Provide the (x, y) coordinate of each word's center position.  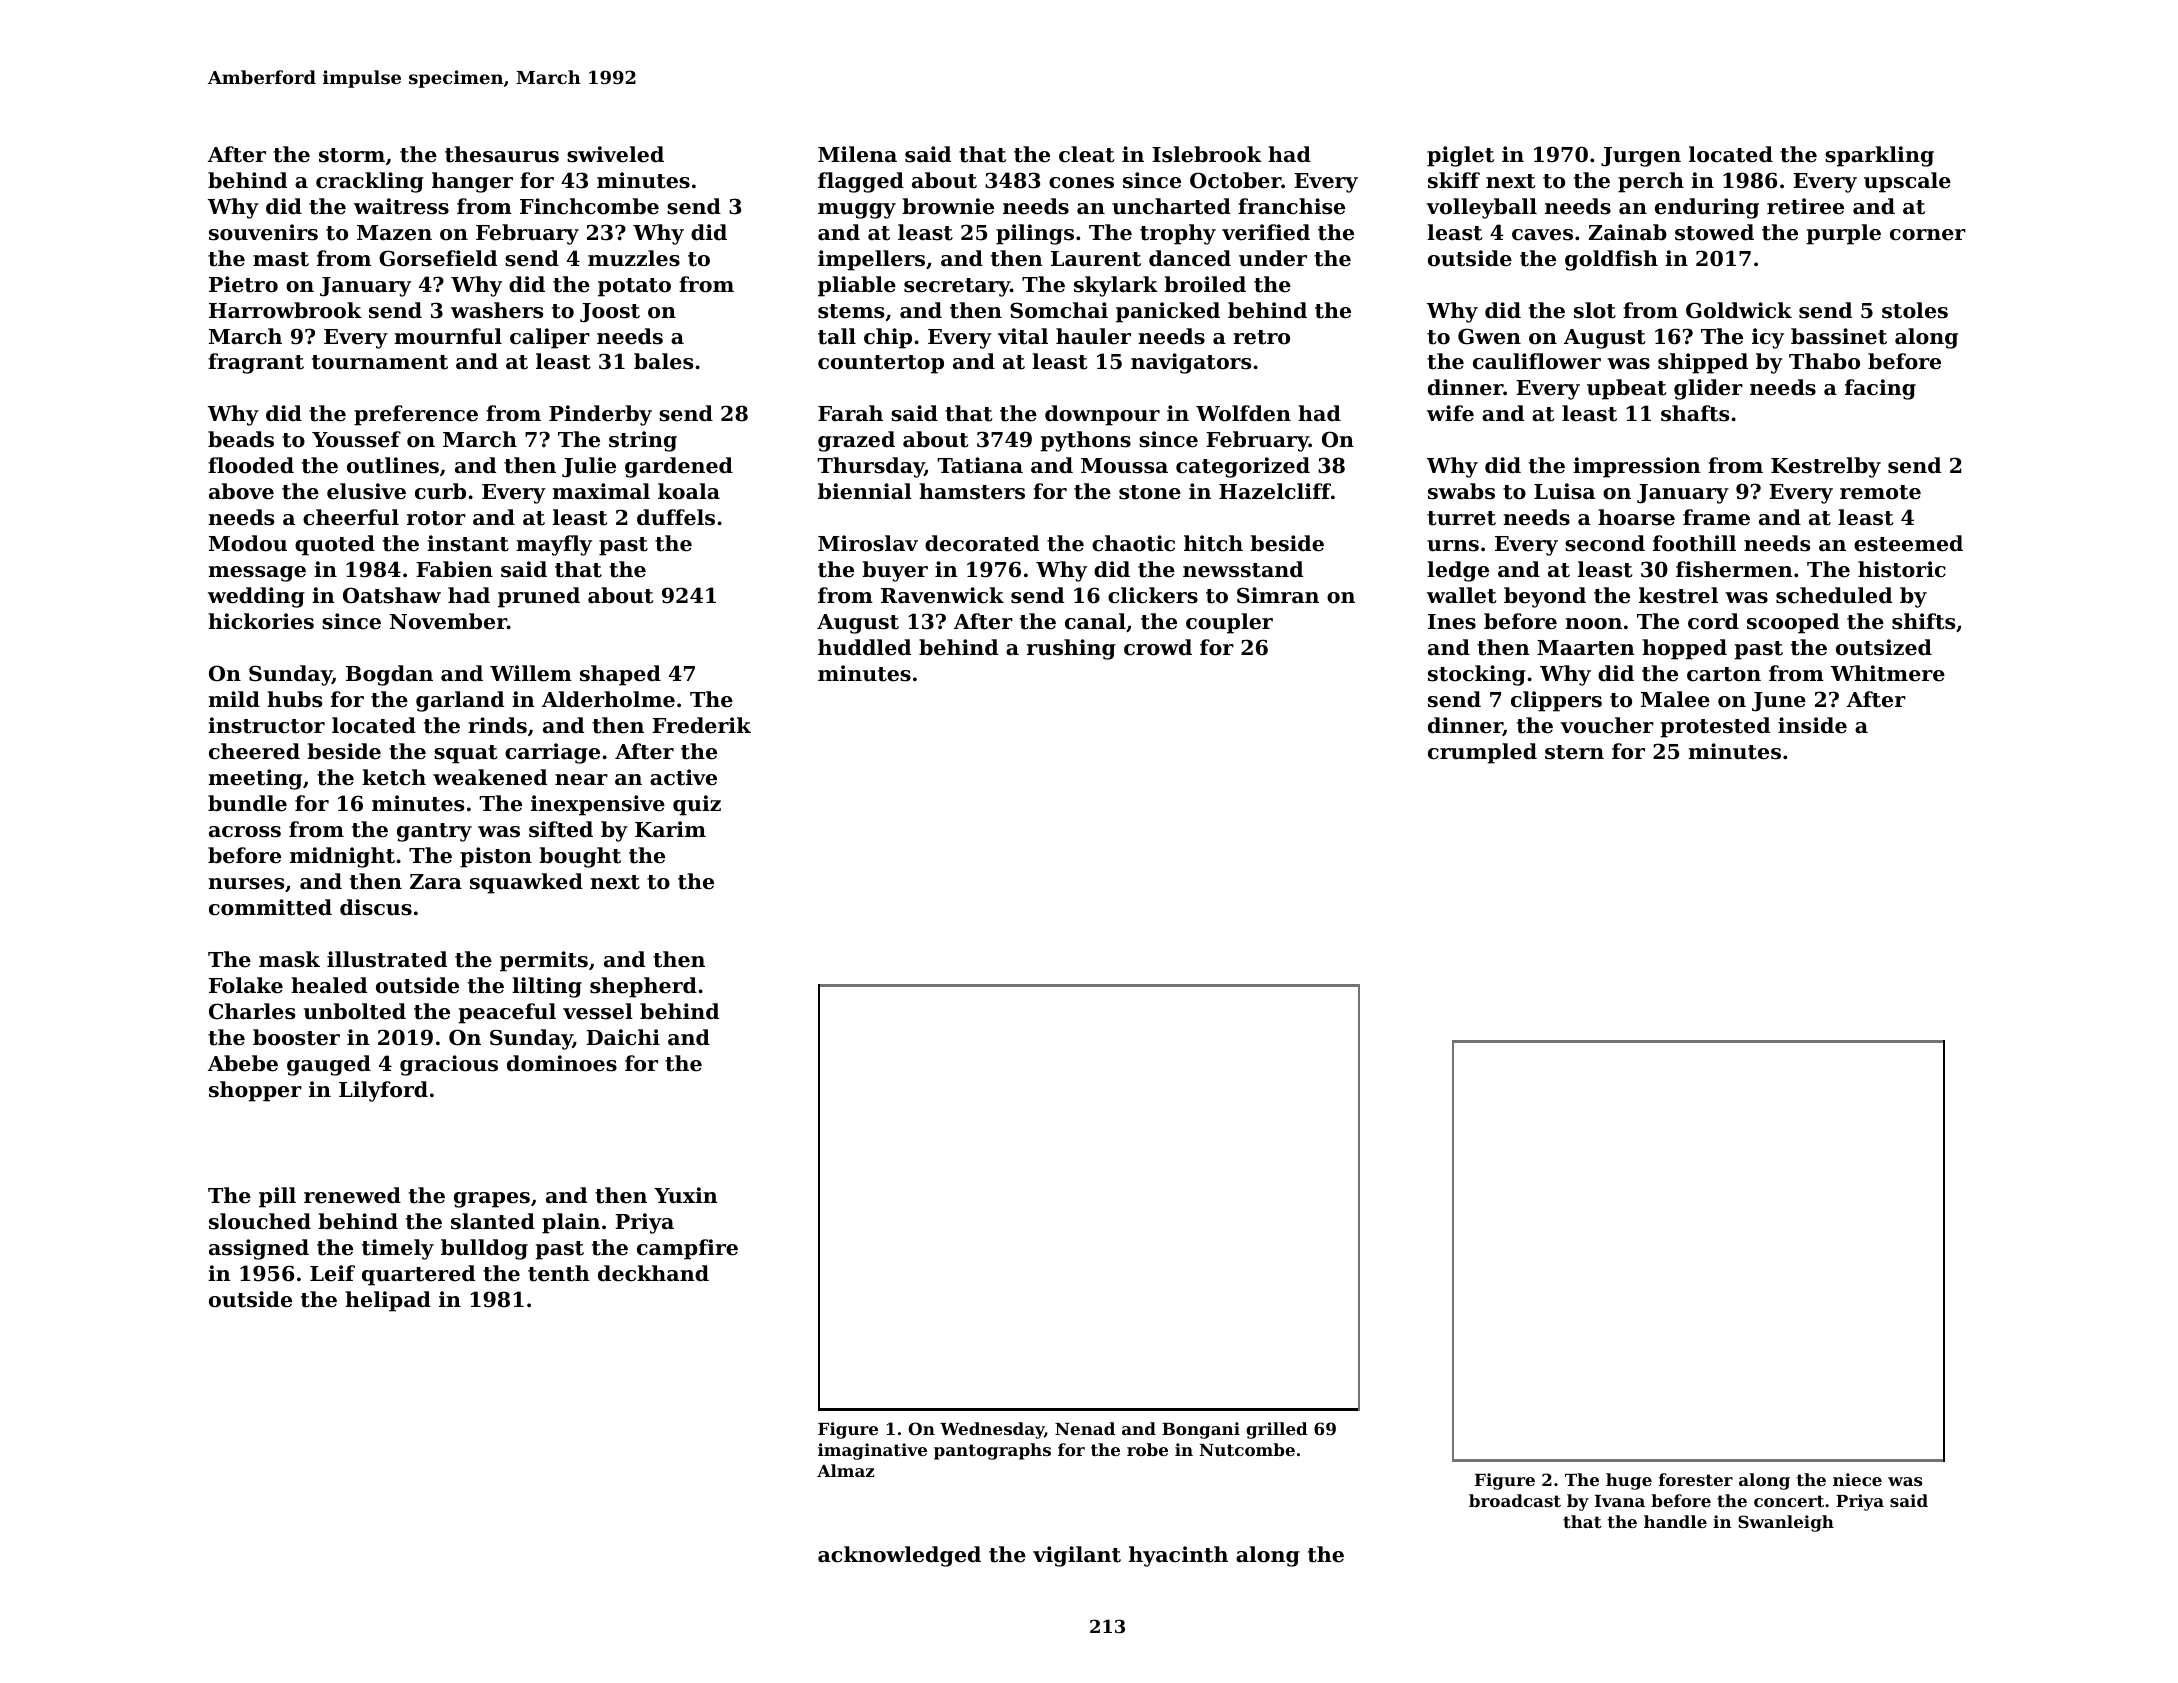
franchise (1291, 206)
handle (1675, 1521)
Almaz (845, 1470)
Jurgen (1641, 157)
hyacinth (1178, 1556)
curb (440, 491)
